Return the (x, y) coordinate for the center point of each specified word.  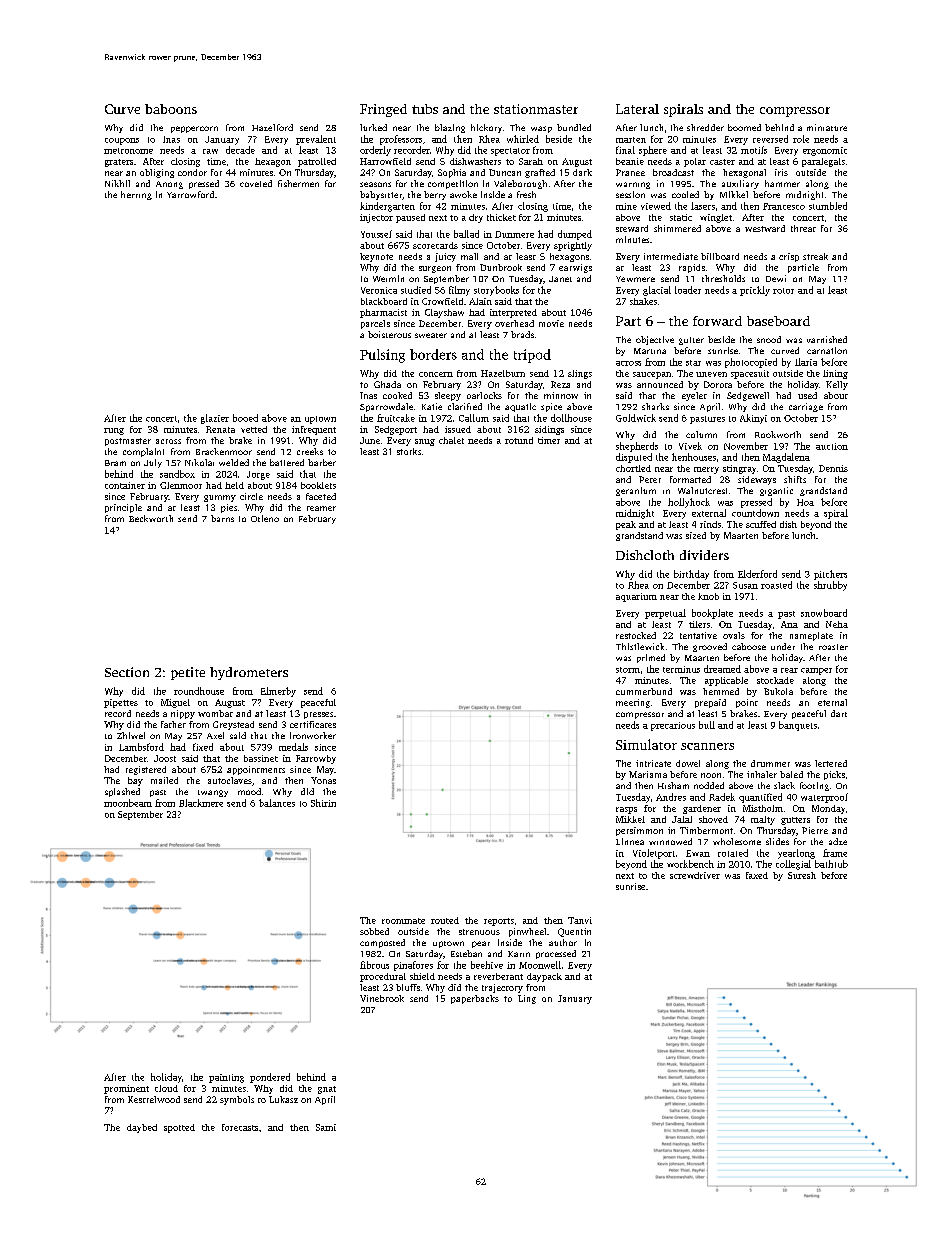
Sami (326, 1127)
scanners (707, 746)
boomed (744, 127)
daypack (544, 977)
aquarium (636, 597)
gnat (327, 1090)
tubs (425, 109)
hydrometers (249, 673)
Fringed (383, 110)
